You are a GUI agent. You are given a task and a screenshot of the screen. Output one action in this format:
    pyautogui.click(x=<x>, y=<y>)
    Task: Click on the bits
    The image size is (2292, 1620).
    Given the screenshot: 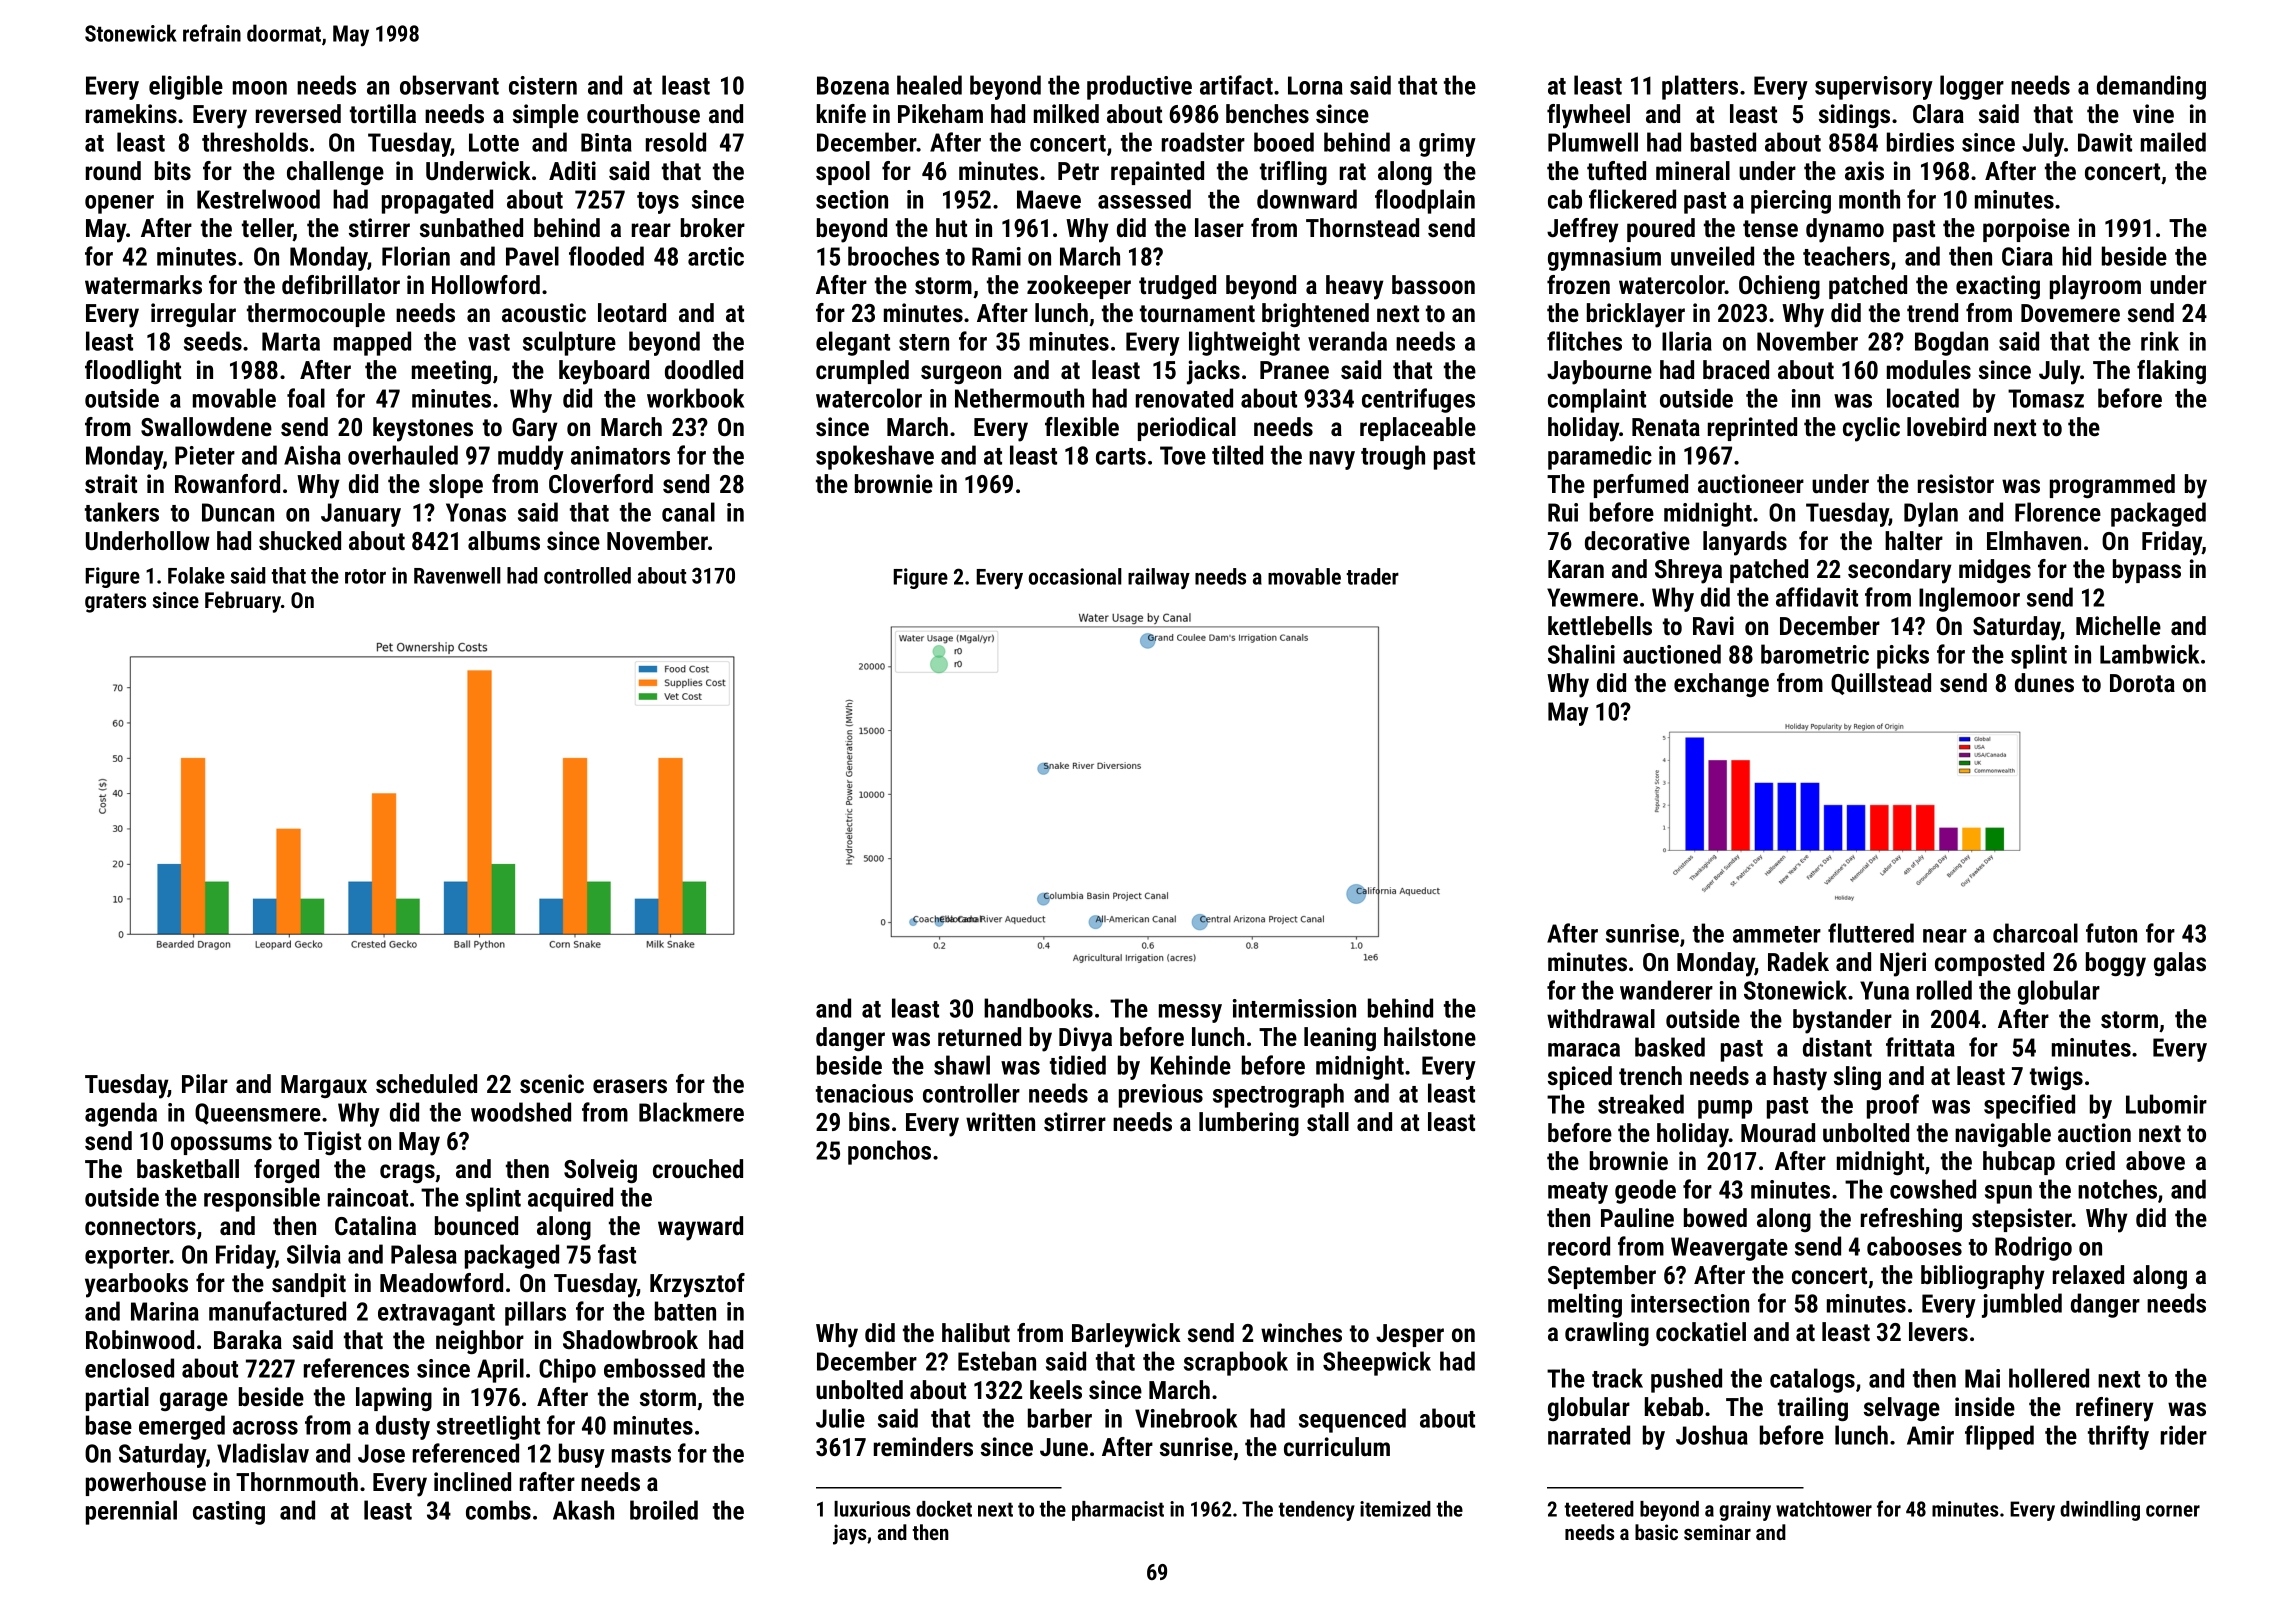 What is the action you would take?
    pyautogui.click(x=173, y=170)
